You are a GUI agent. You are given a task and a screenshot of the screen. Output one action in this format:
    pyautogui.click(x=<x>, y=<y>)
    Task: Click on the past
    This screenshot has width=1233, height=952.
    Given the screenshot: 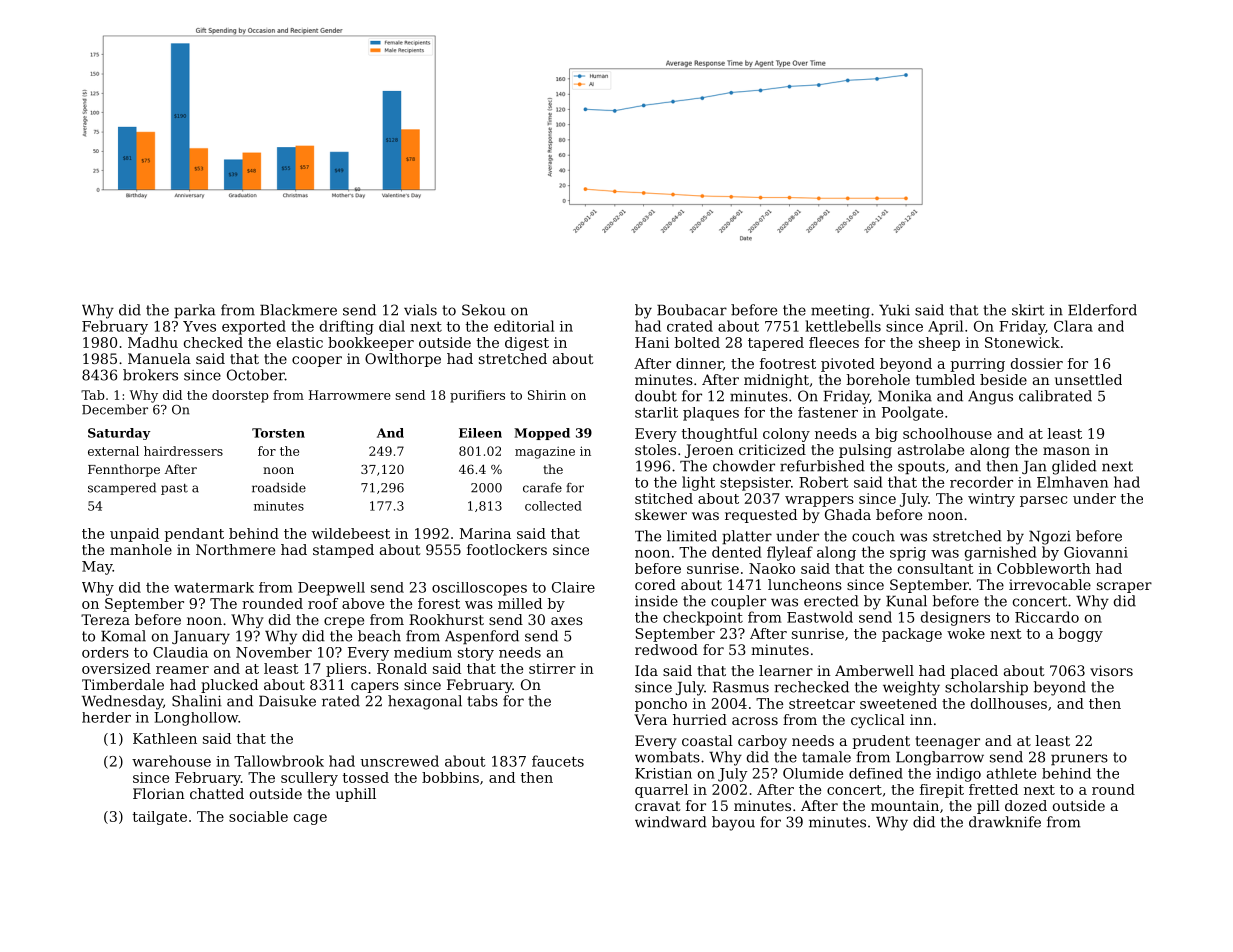 What is the action you would take?
    pyautogui.click(x=174, y=489)
